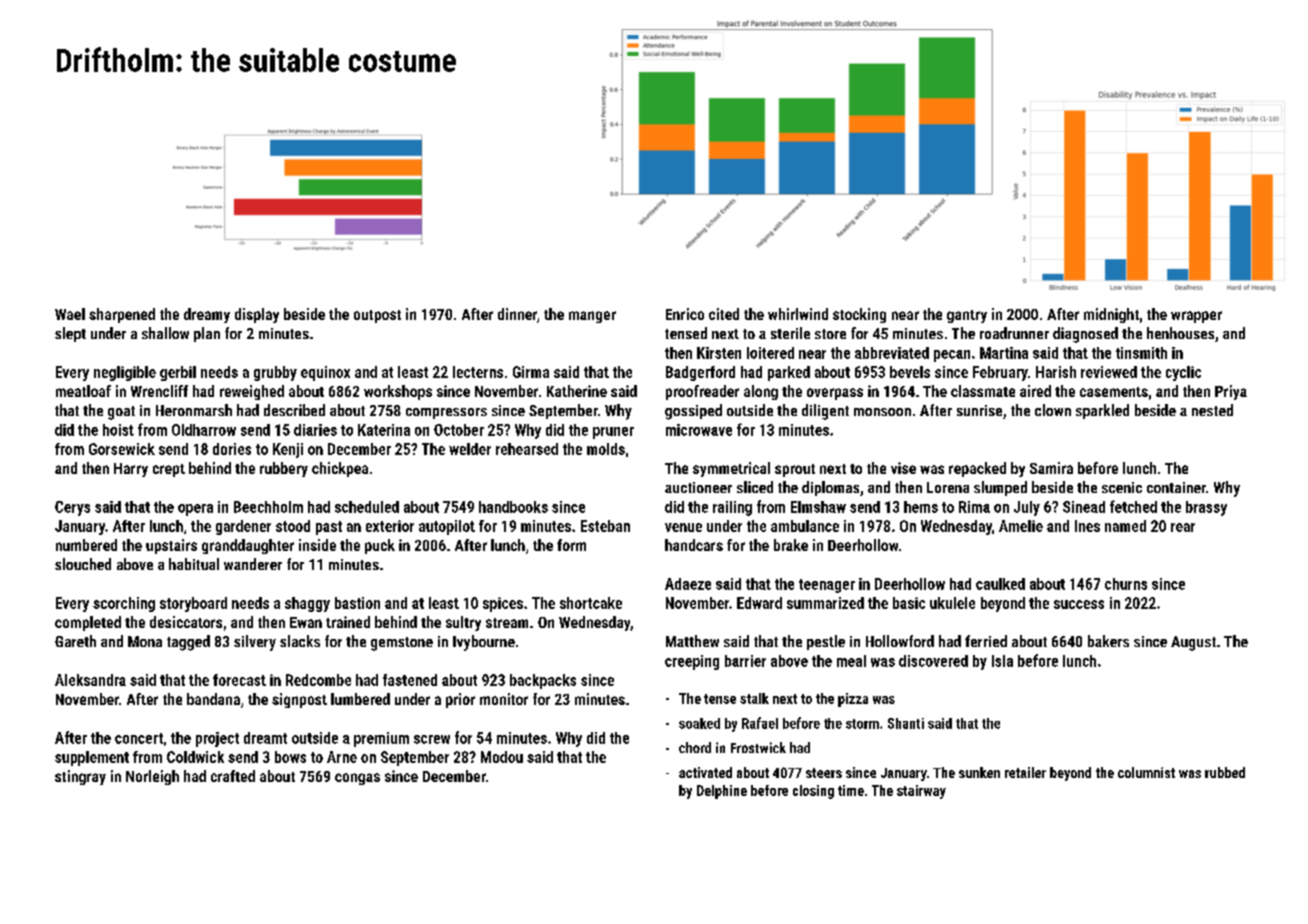  Describe the element at coordinates (754, 698) in the page. I see `stalk` at that location.
